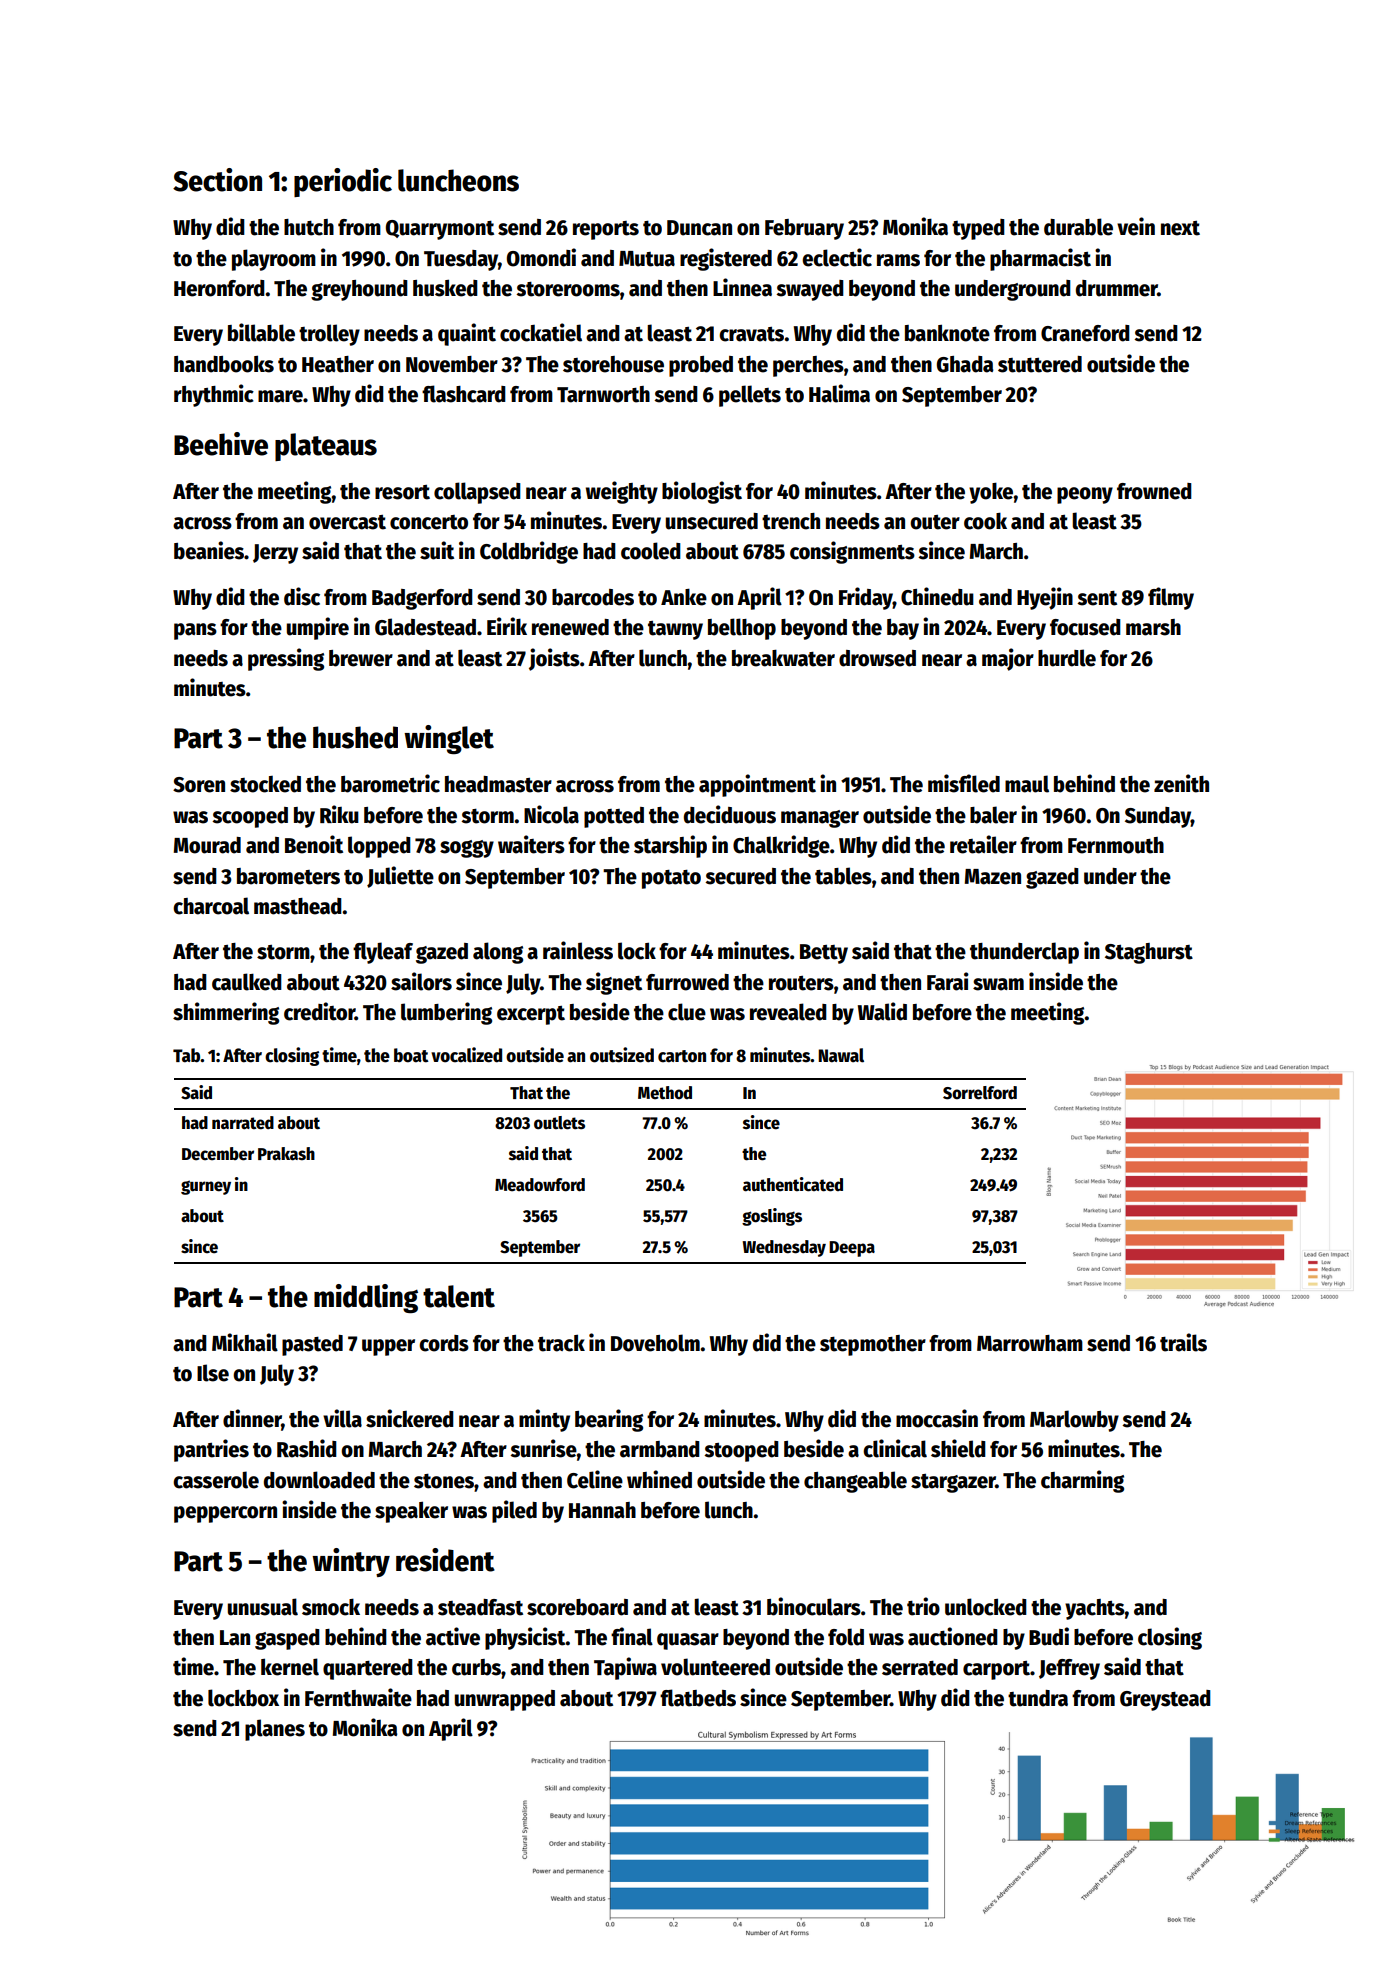 The image size is (1386, 1969). I want to click on reports, so click(606, 230).
